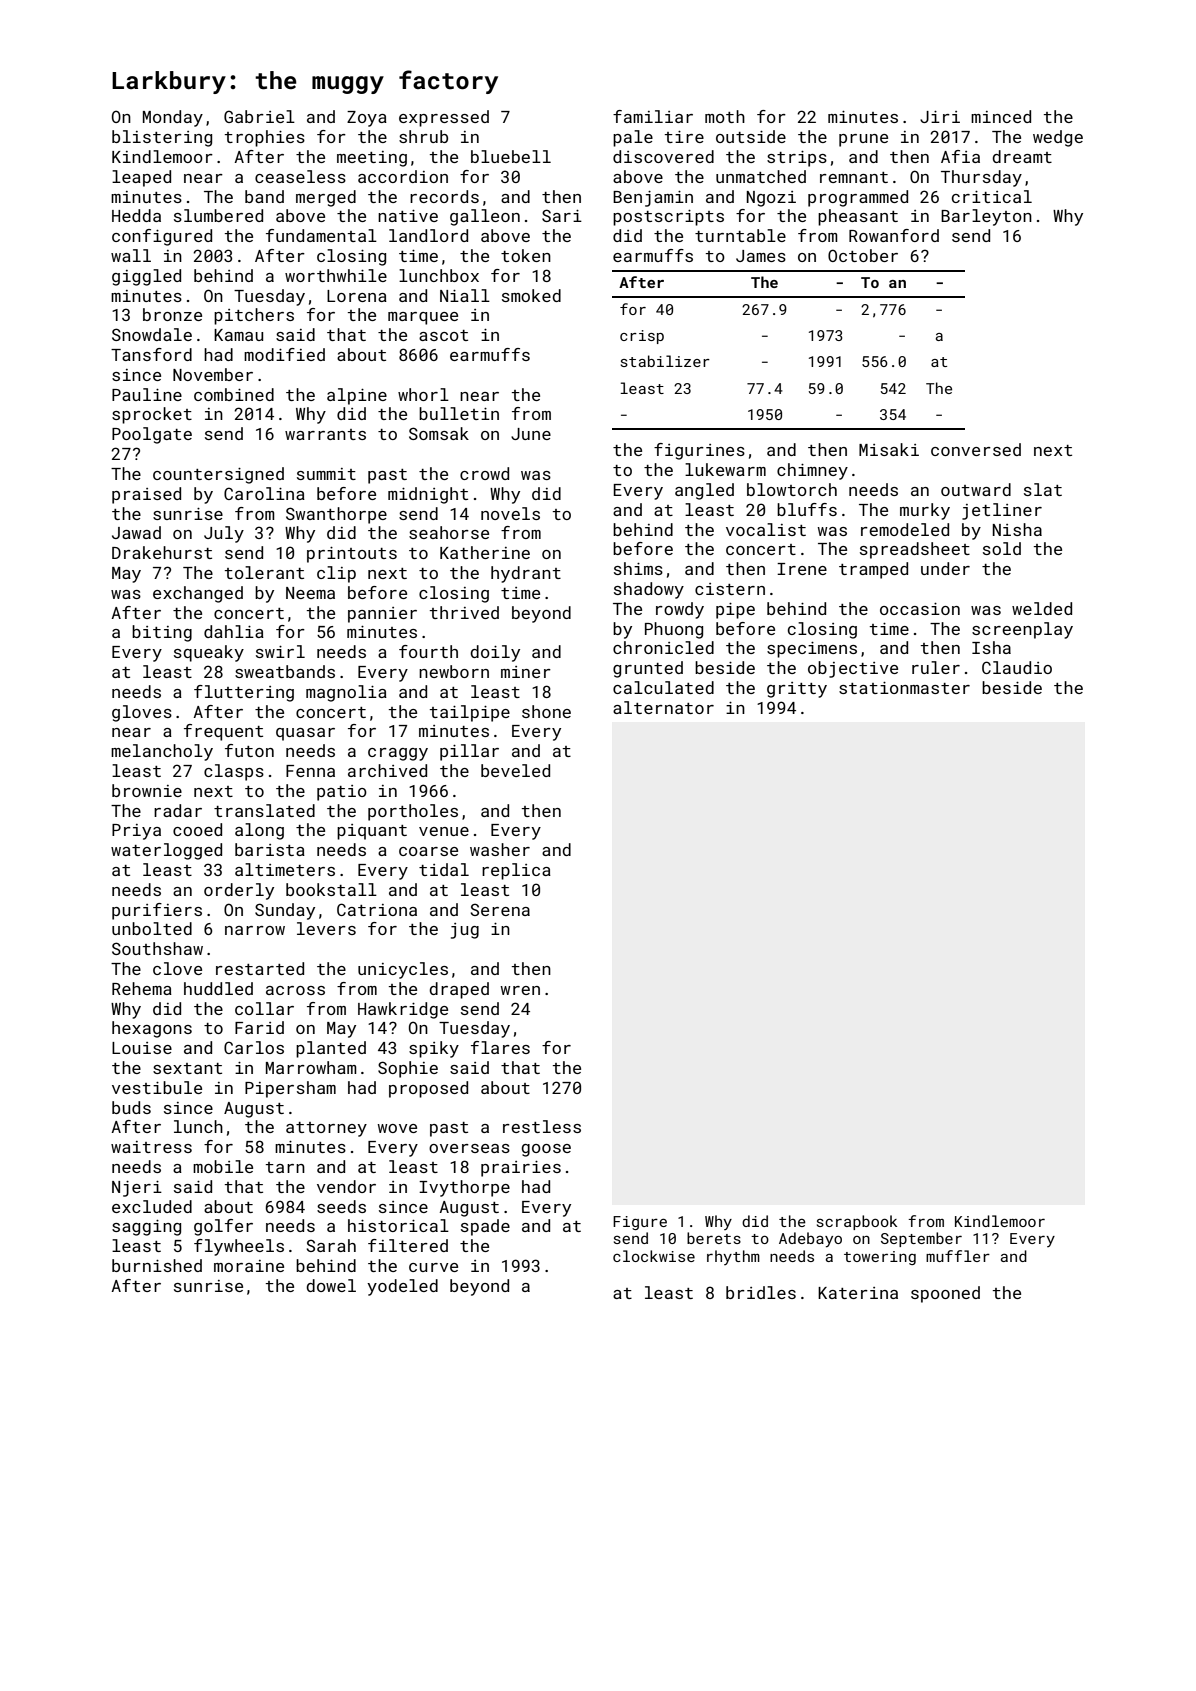 Image resolution: width=1196 pixels, height=1691 pixels. I want to click on clockwise, so click(654, 1256).
